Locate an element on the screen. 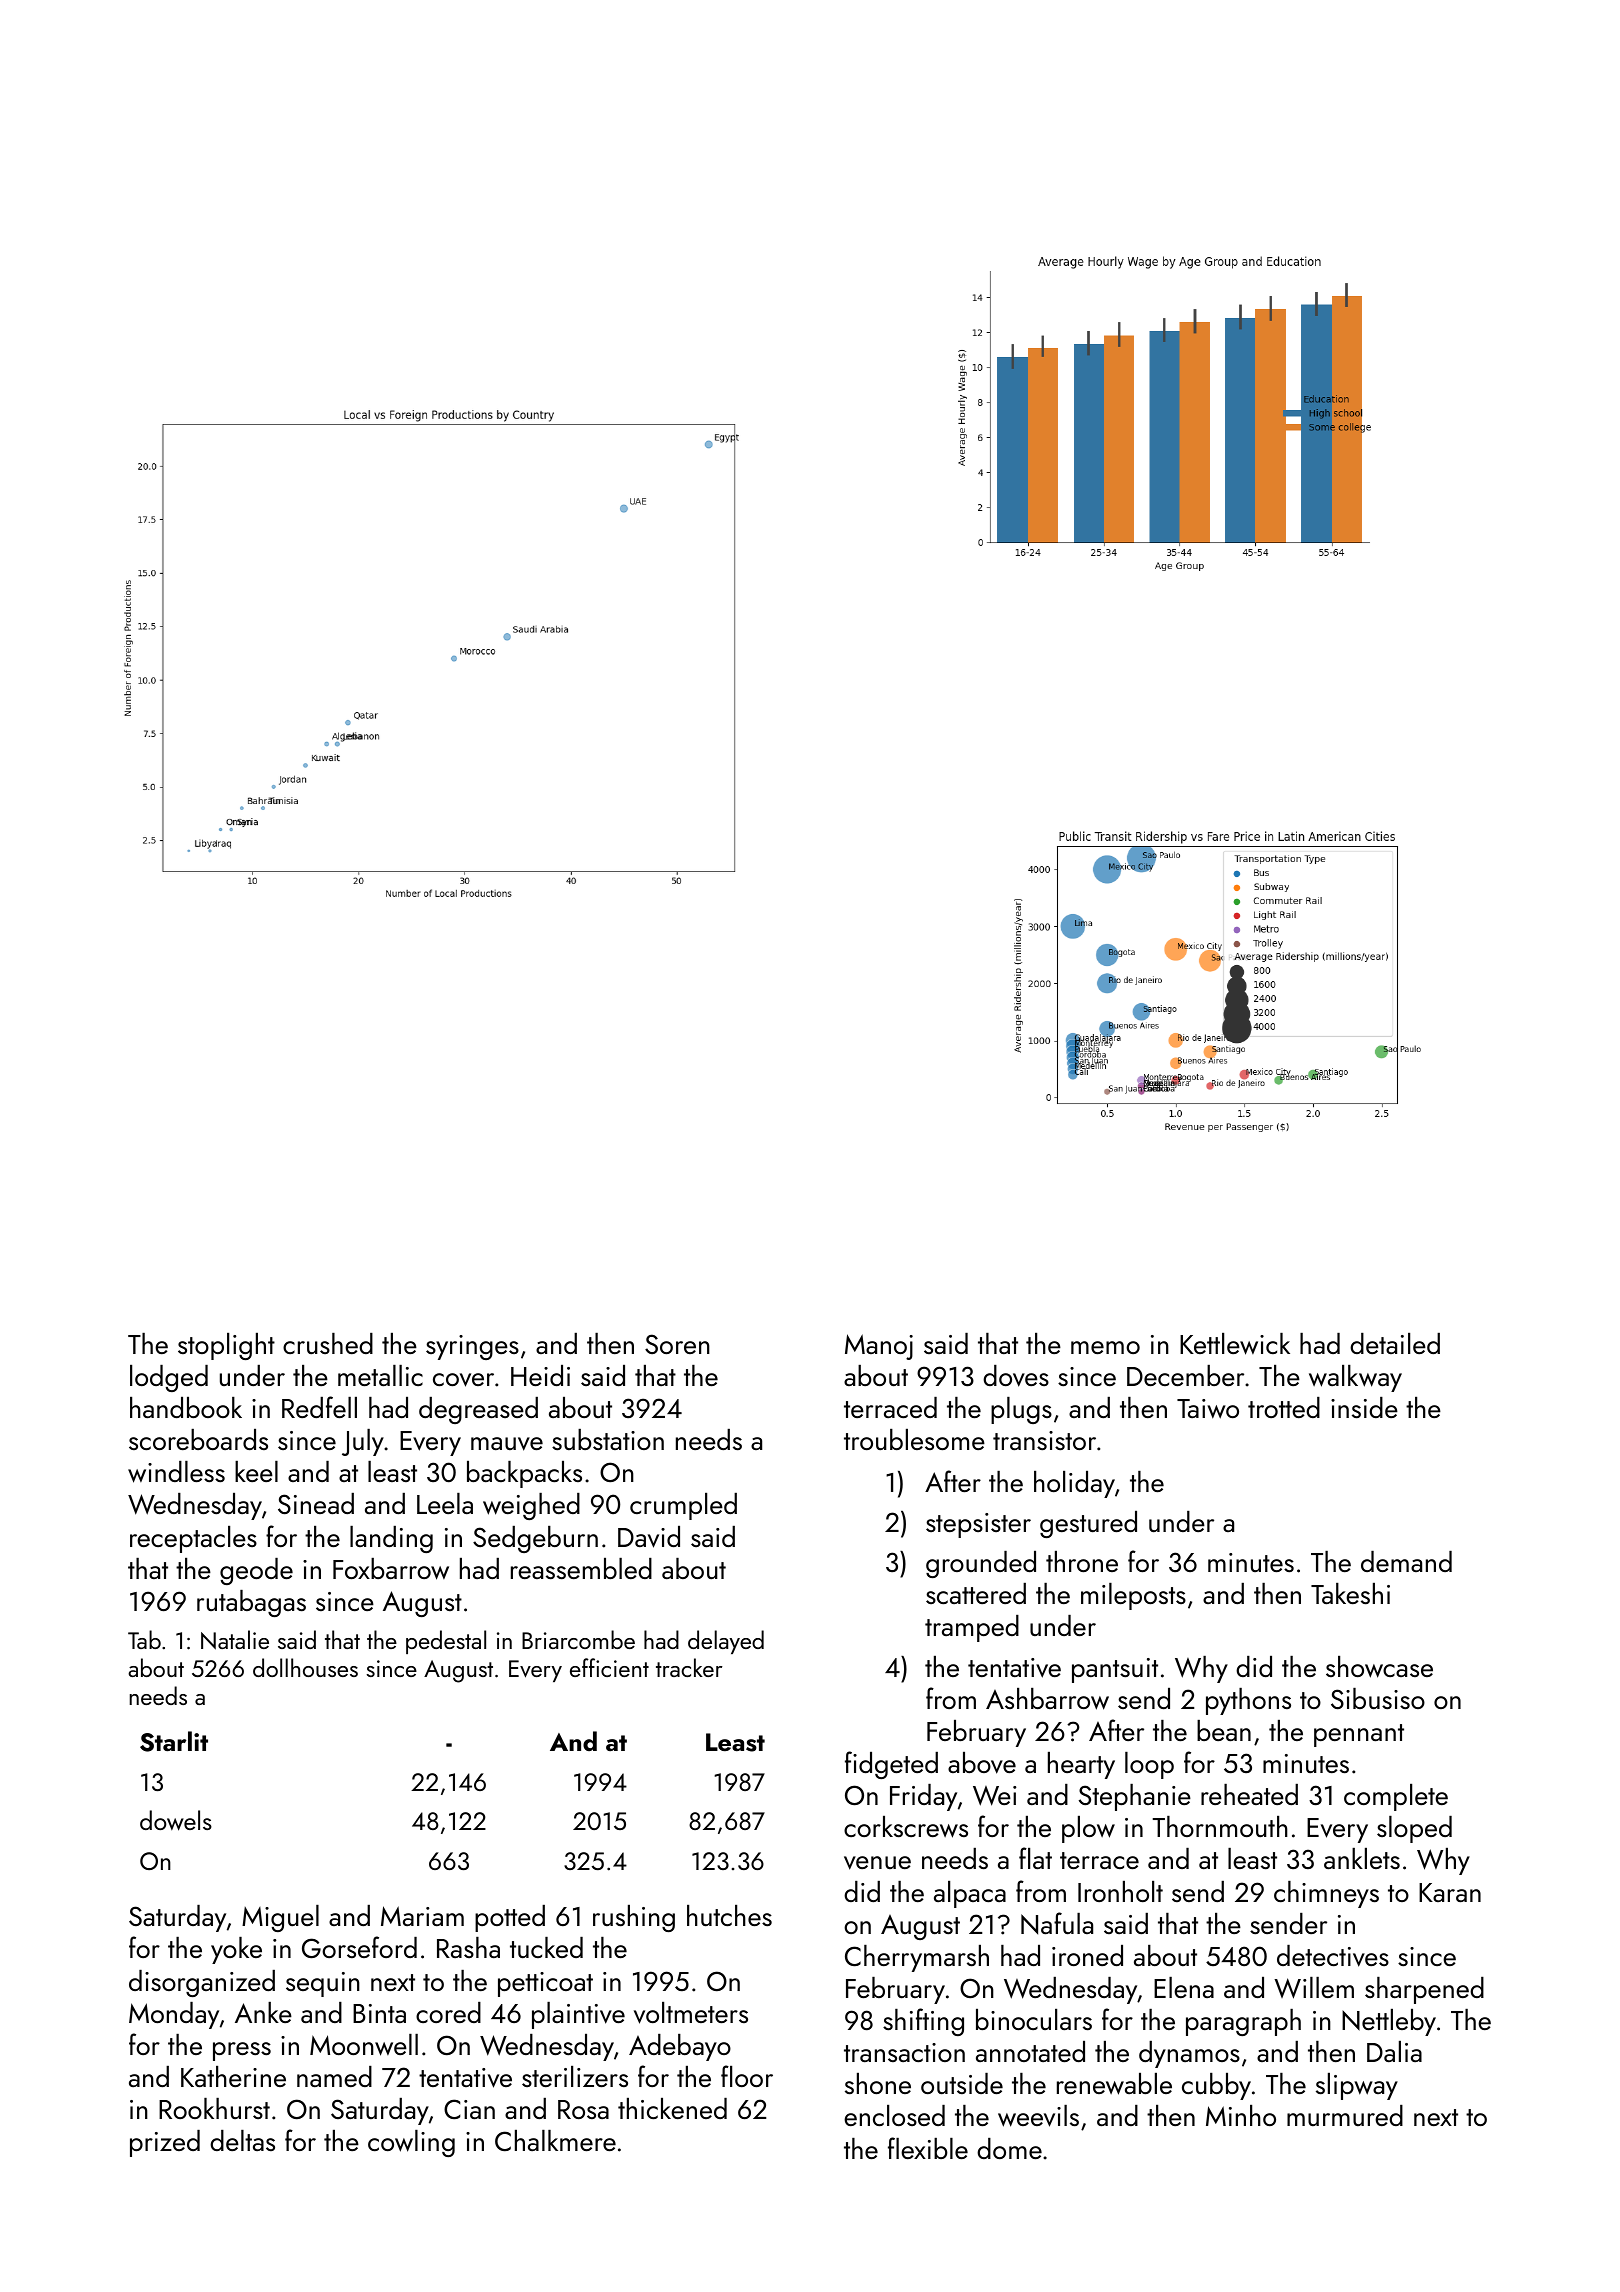 The height and width of the screenshot is (2292, 1620). complete is located at coordinates (1396, 1797).
